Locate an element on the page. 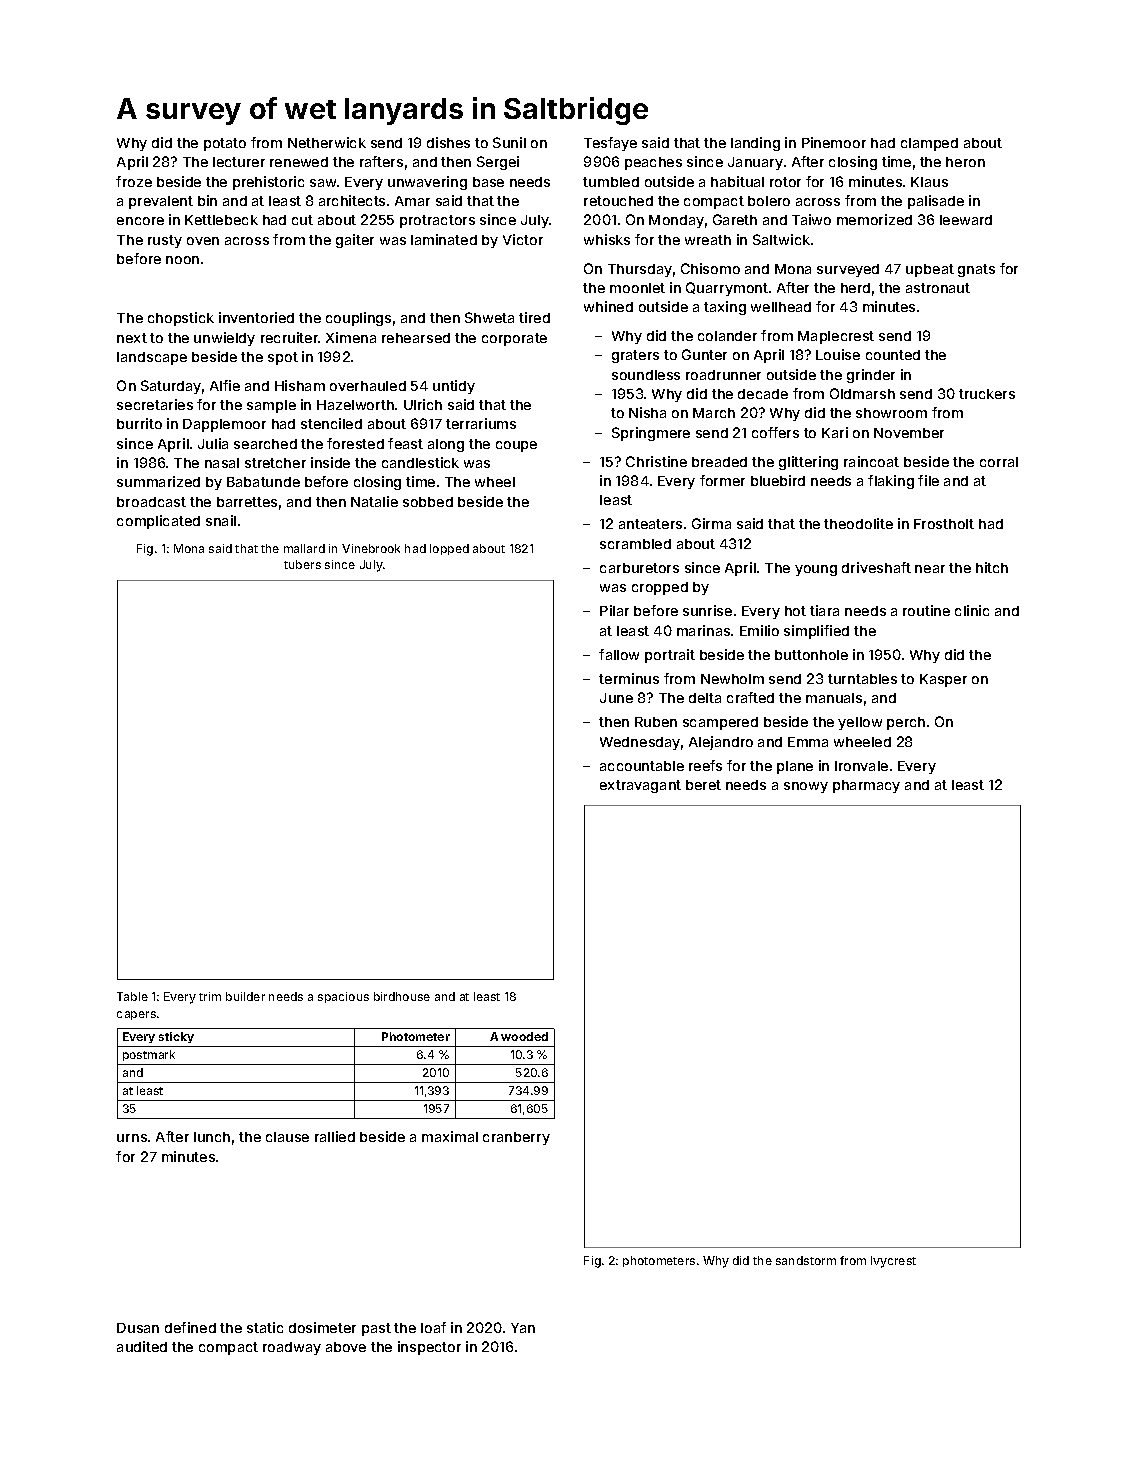 The width and height of the image is (1138, 1473). theodolite is located at coordinates (858, 523).
